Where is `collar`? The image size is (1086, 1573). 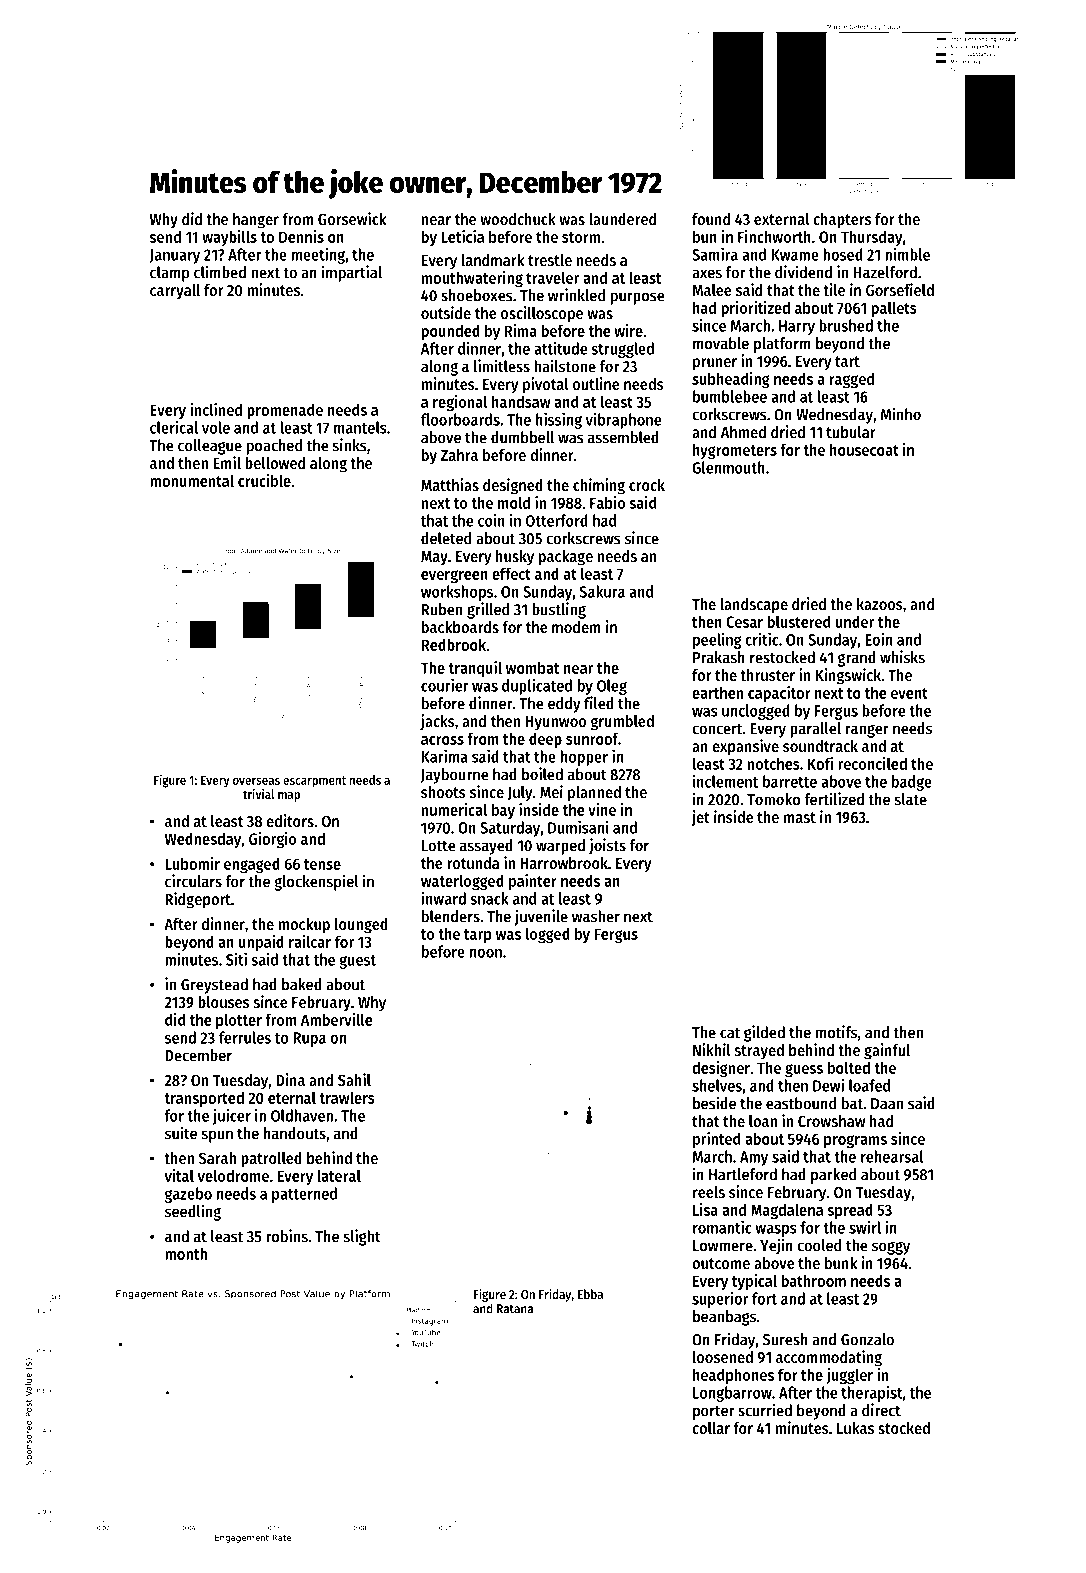
collar is located at coordinates (711, 1428).
